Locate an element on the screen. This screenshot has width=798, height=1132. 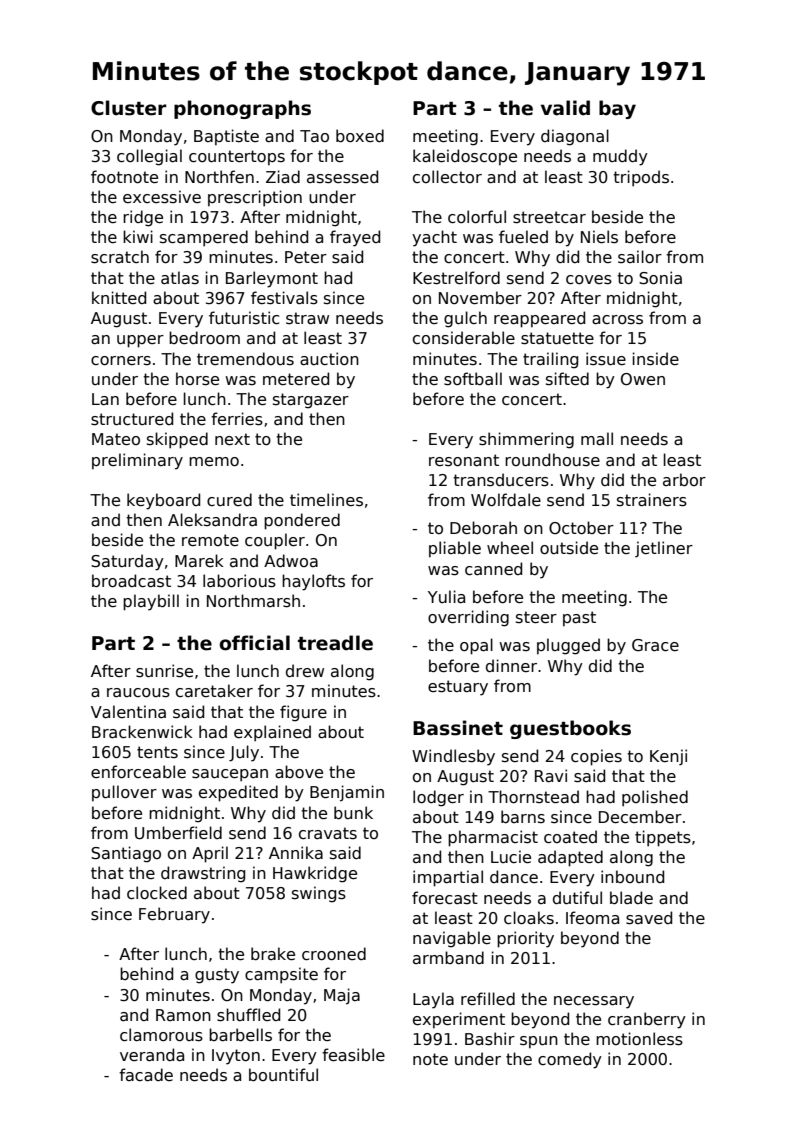
straw is located at coordinates (307, 318).
